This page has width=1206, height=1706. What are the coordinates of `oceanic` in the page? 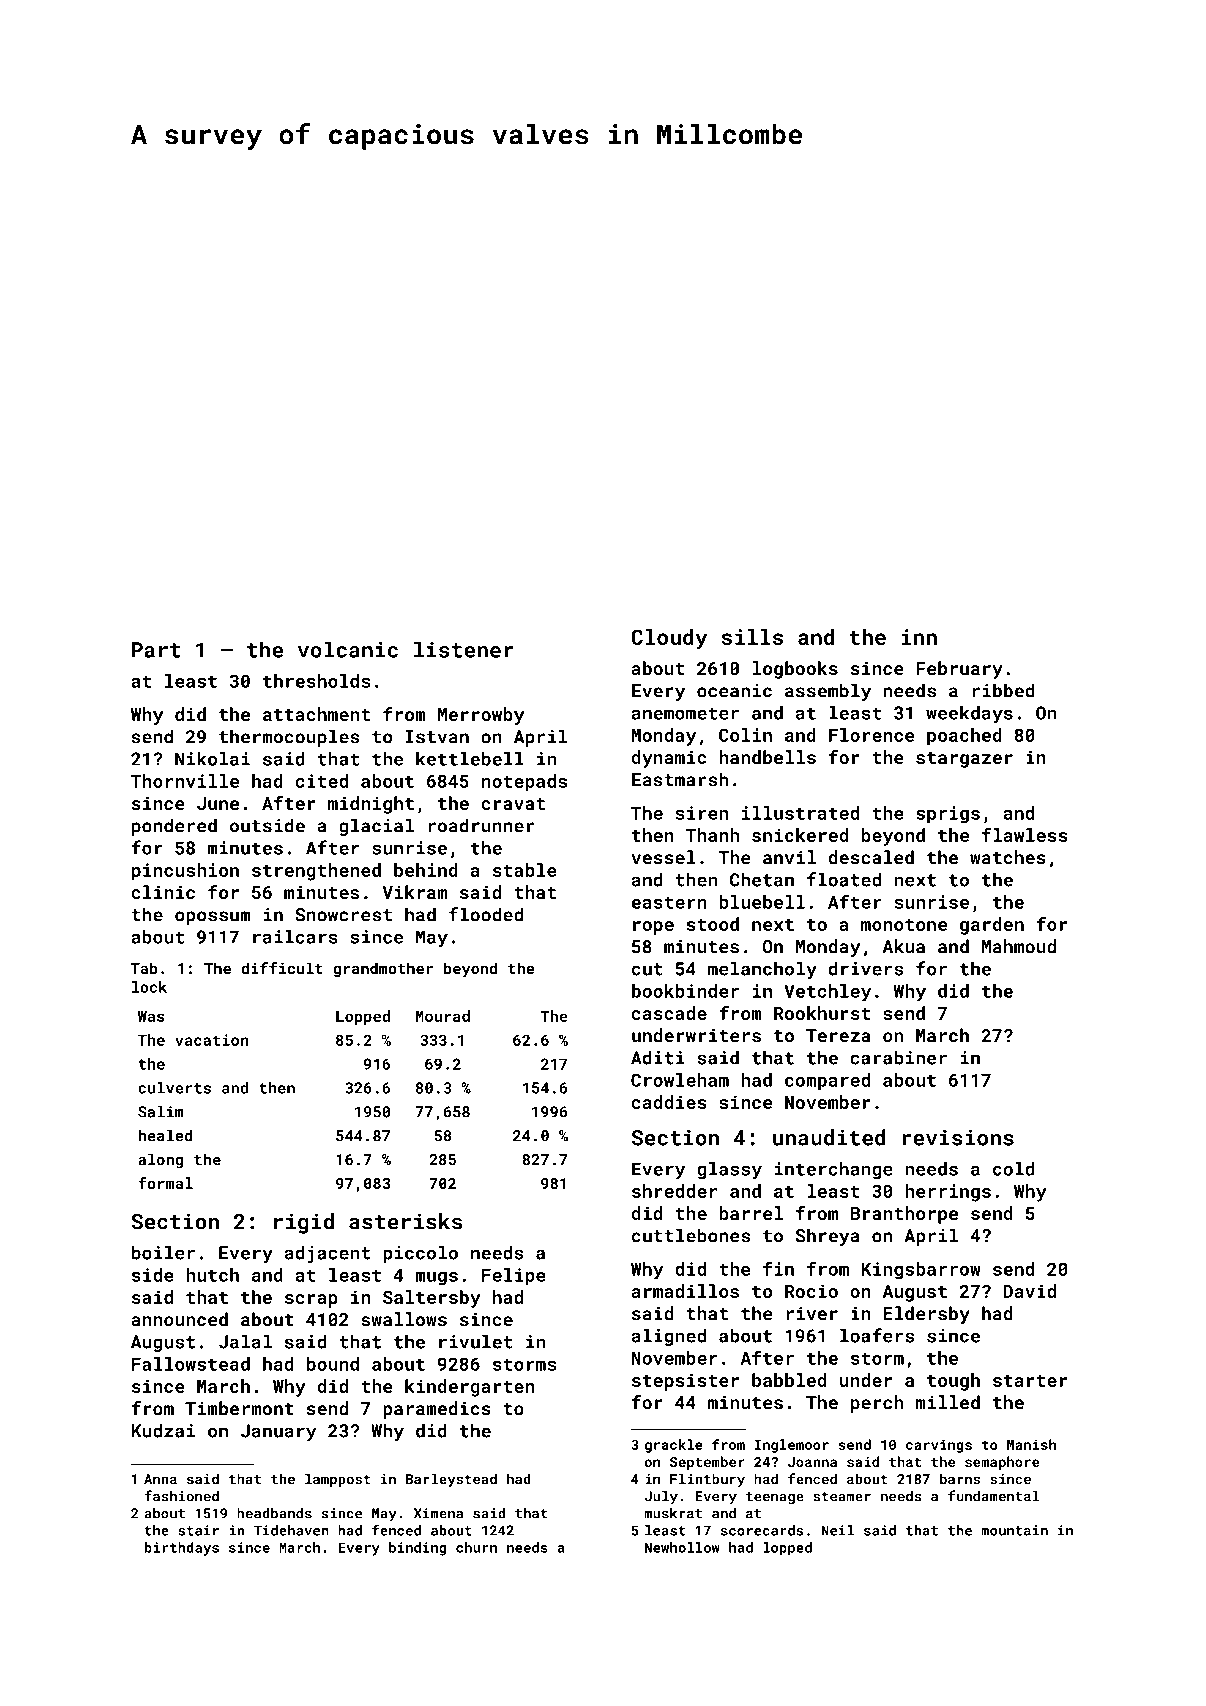 It's located at (734, 691).
